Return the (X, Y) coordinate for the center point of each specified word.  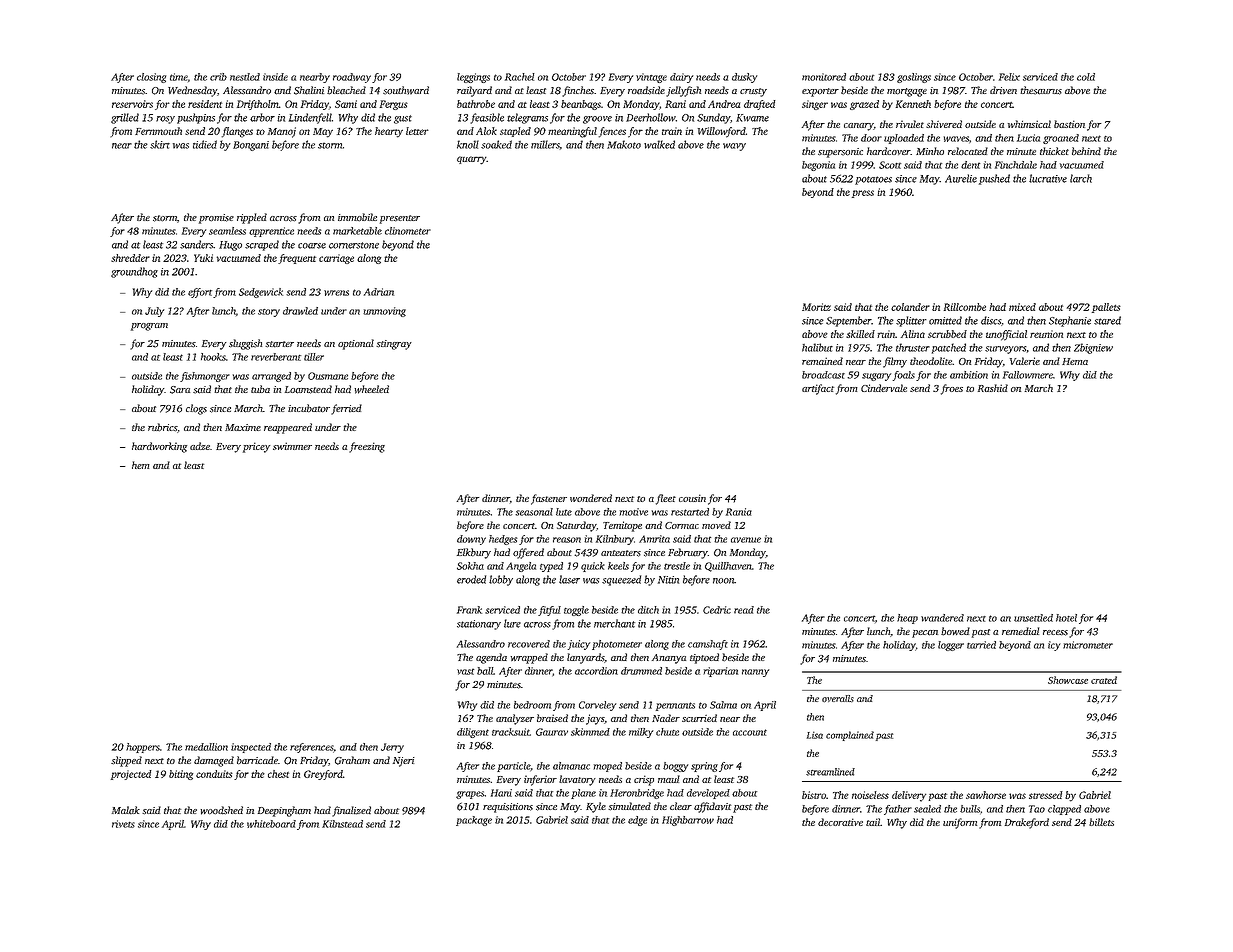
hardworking (159, 447)
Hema (1075, 361)
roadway (352, 78)
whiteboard (271, 824)
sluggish (245, 344)
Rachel (520, 77)
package (474, 821)
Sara (180, 390)
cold (1086, 77)
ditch (648, 610)
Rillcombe (965, 307)
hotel (1066, 618)
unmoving (384, 312)
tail (873, 822)
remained (822, 361)
